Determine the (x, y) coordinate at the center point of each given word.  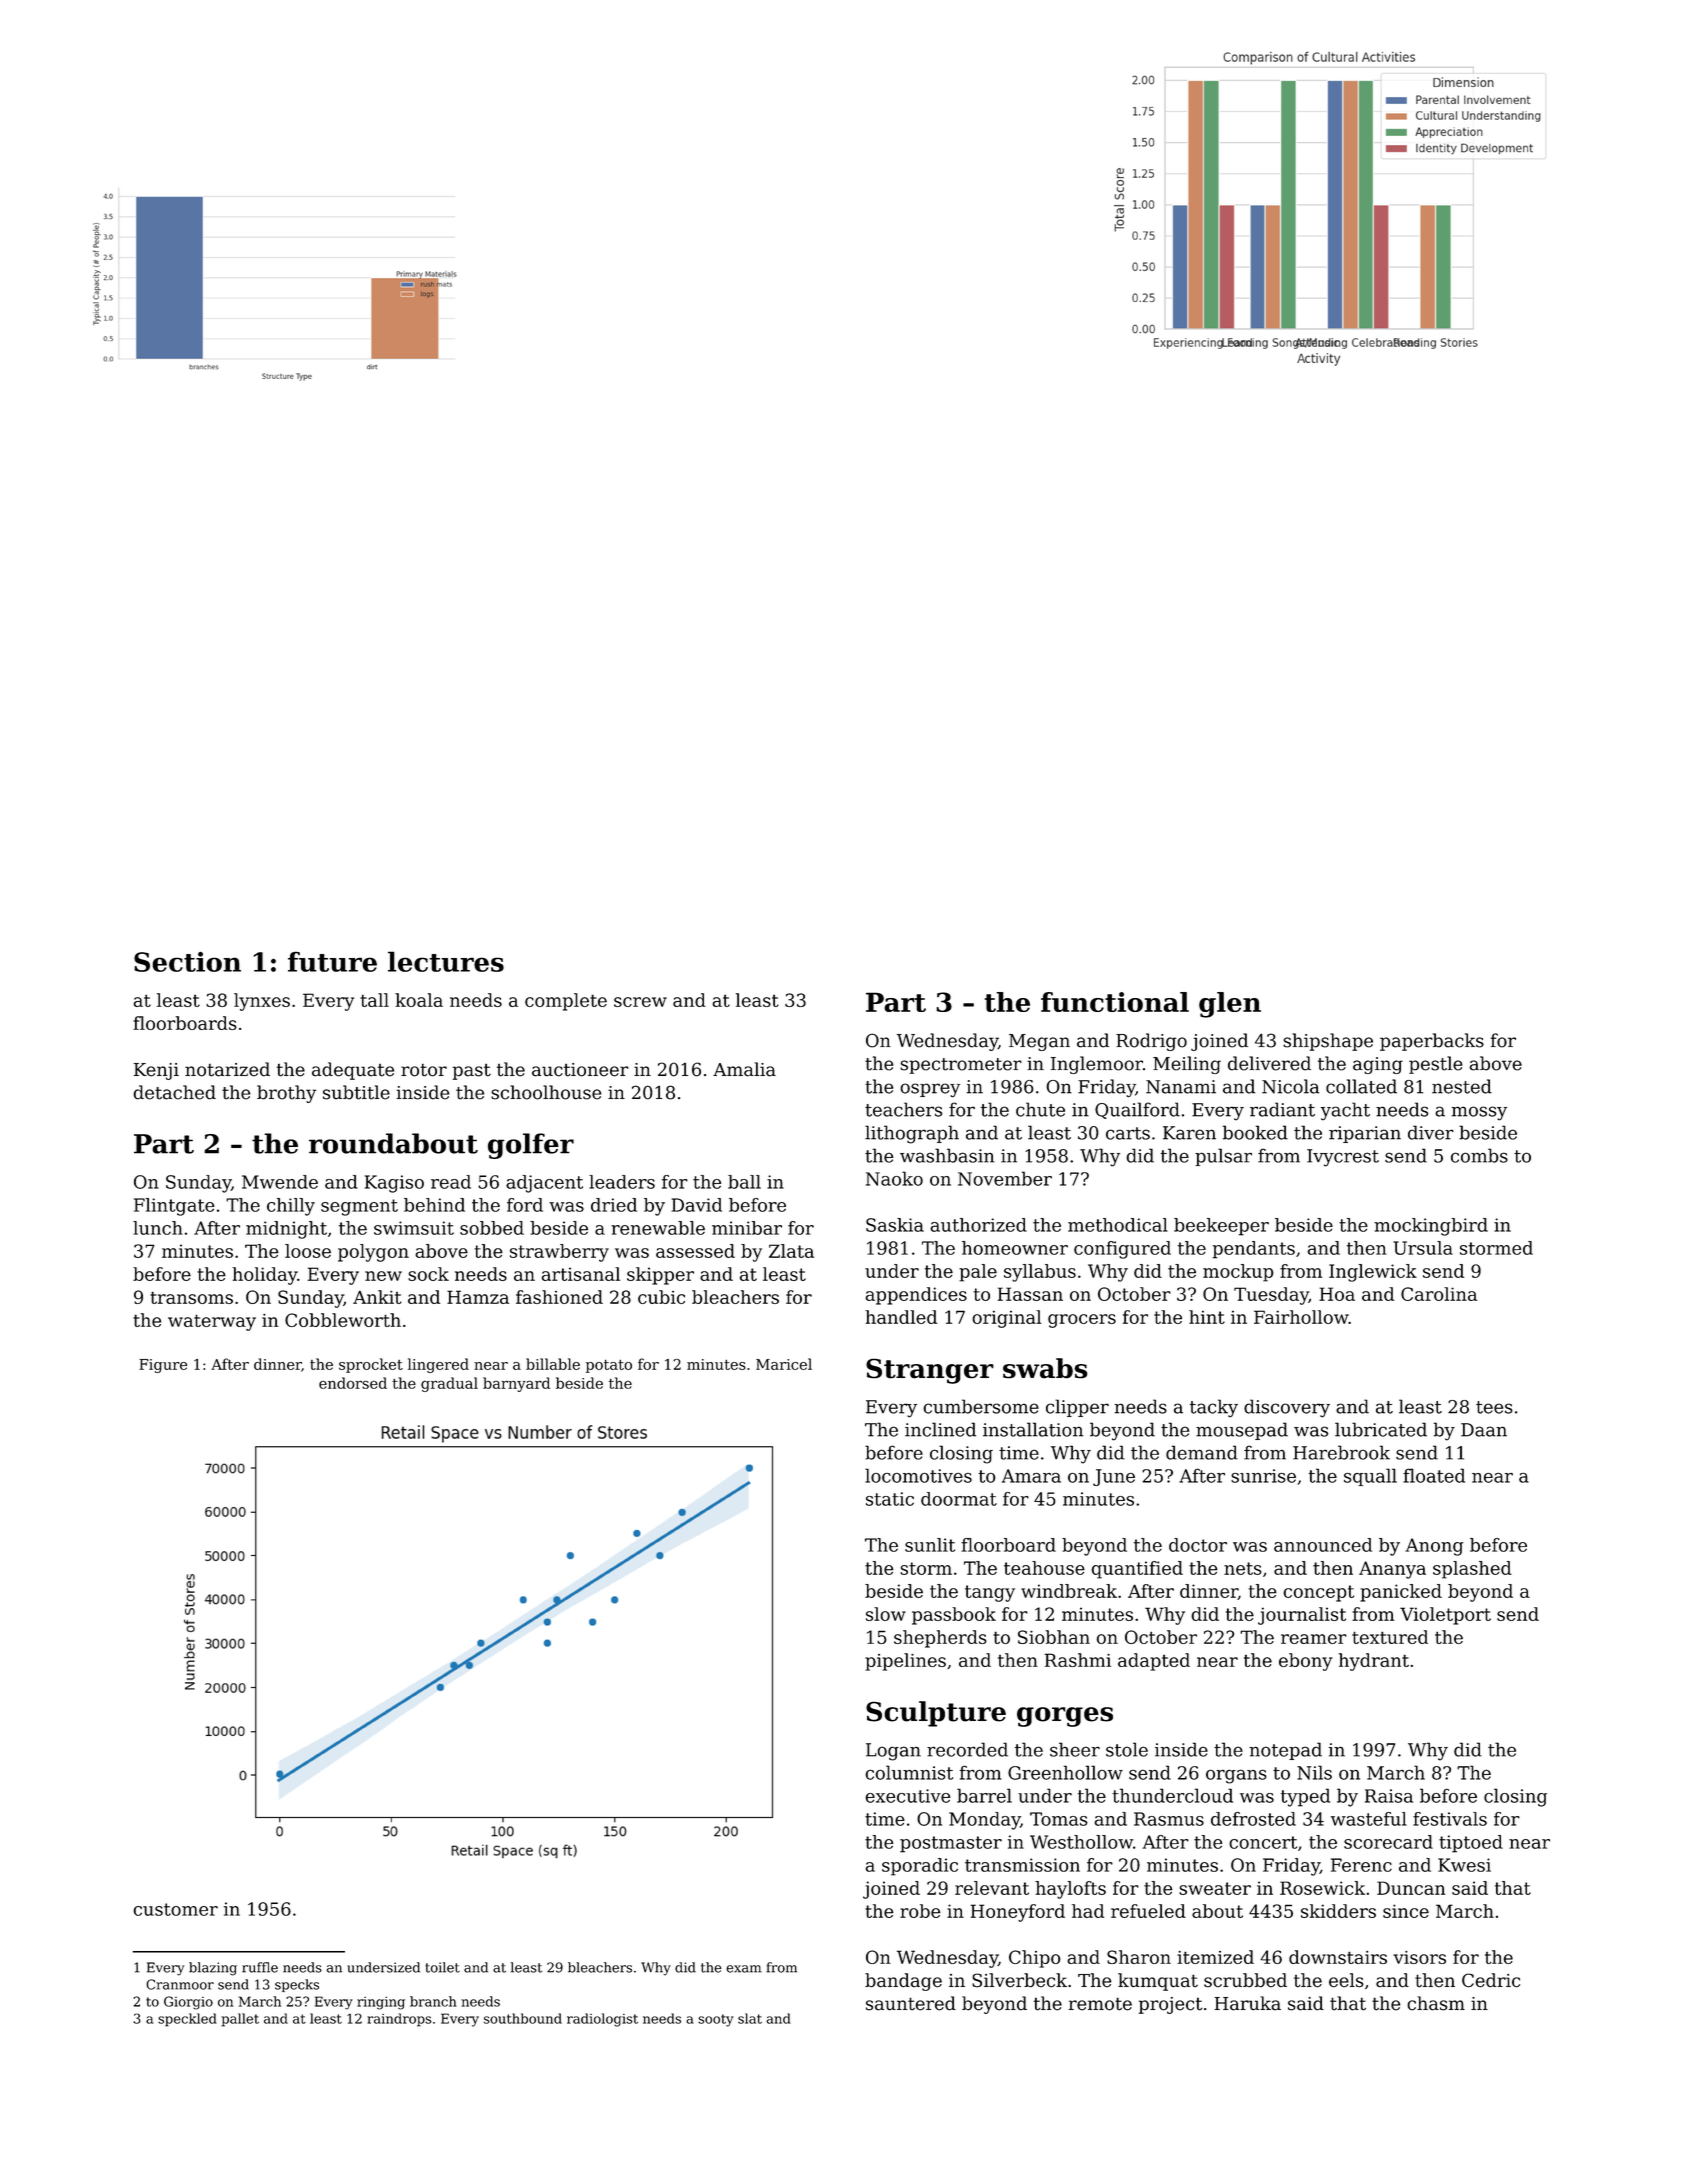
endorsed (353, 1383)
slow (886, 1614)
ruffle (260, 1967)
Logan (893, 1752)
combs (1479, 1155)
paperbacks (1432, 1042)
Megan (1039, 1042)
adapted (1154, 1662)
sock (428, 1274)
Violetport (1445, 1616)
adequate (353, 1071)
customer (175, 1909)
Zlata (791, 1251)
